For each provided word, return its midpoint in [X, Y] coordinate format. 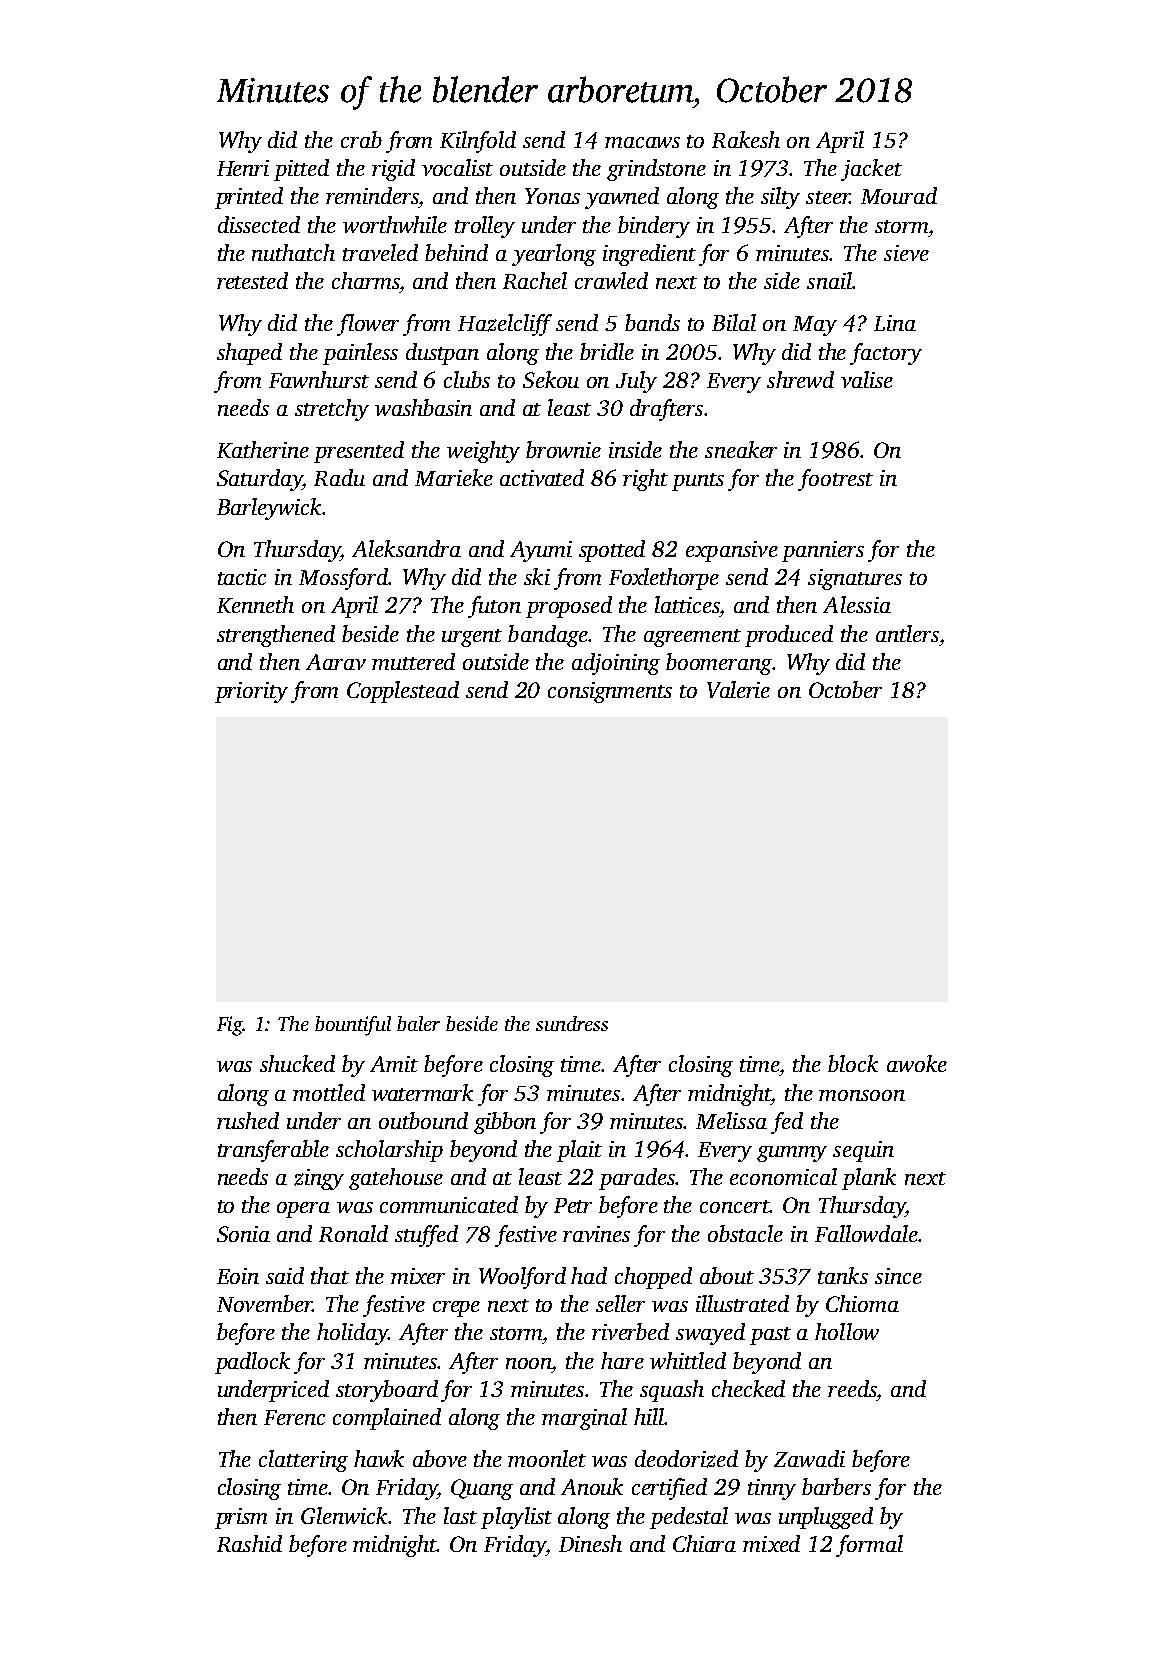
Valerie [738, 689]
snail [829, 280]
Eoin [238, 1276]
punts [698, 482]
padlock [252, 1363]
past [770, 1336]
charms [365, 280]
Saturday [259, 480]
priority [251, 692]
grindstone [656, 170]
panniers [823, 551]
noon [529, 1363]
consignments [610, 692]
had [589, 1275]
